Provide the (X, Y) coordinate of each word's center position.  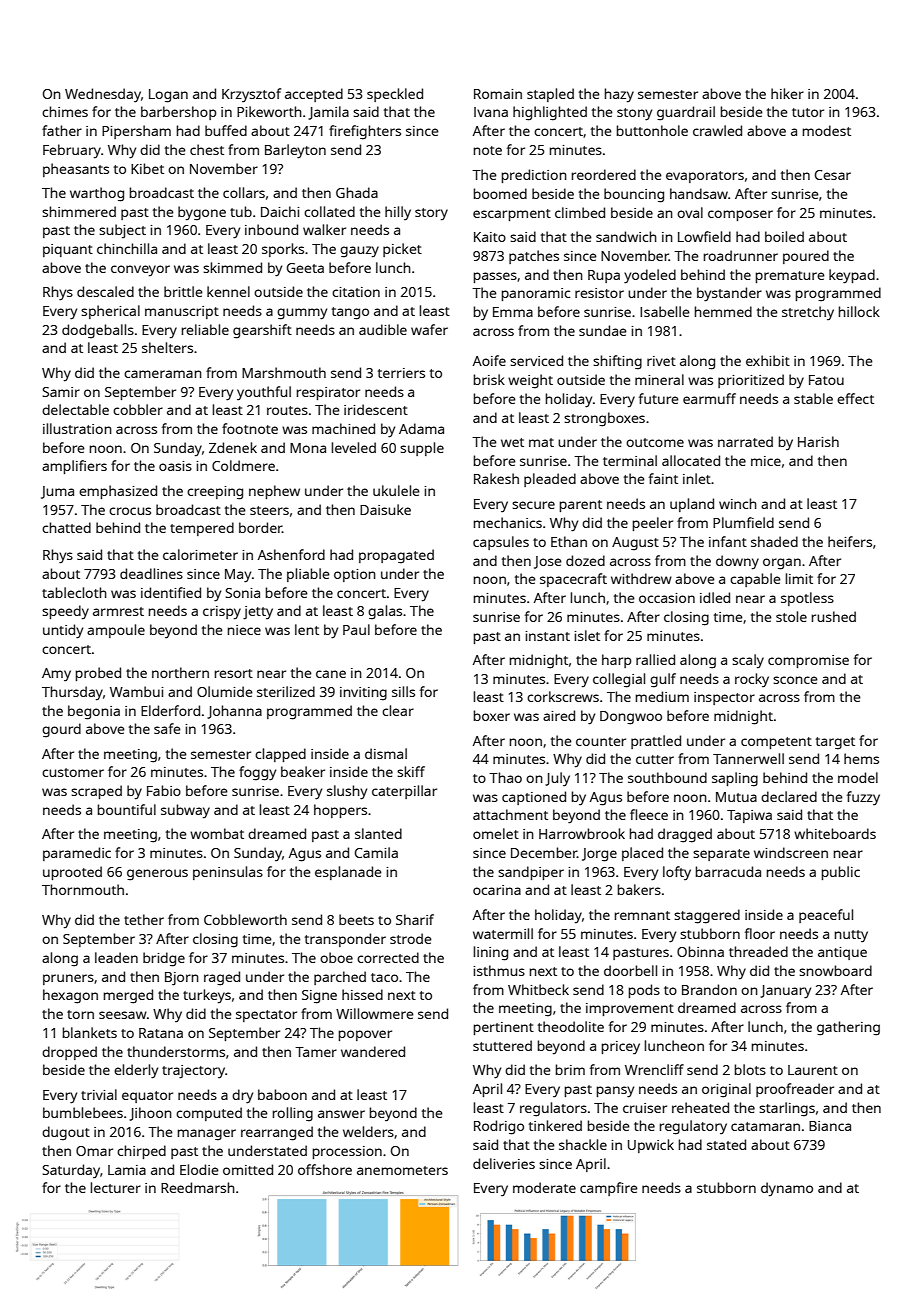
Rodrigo (499, 1127)
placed (642, 854)
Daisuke (385, 509)
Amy (56, 675)
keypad (852, 276)
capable (755, 580)
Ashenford (291, 554)
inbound (271, 229)
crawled (717, 130)
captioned (534, 798)
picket (402, 250)
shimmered (79, 211)
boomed (500, 193)
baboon (282, 1094)
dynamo (787, 1189)
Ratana (161, 1033)
